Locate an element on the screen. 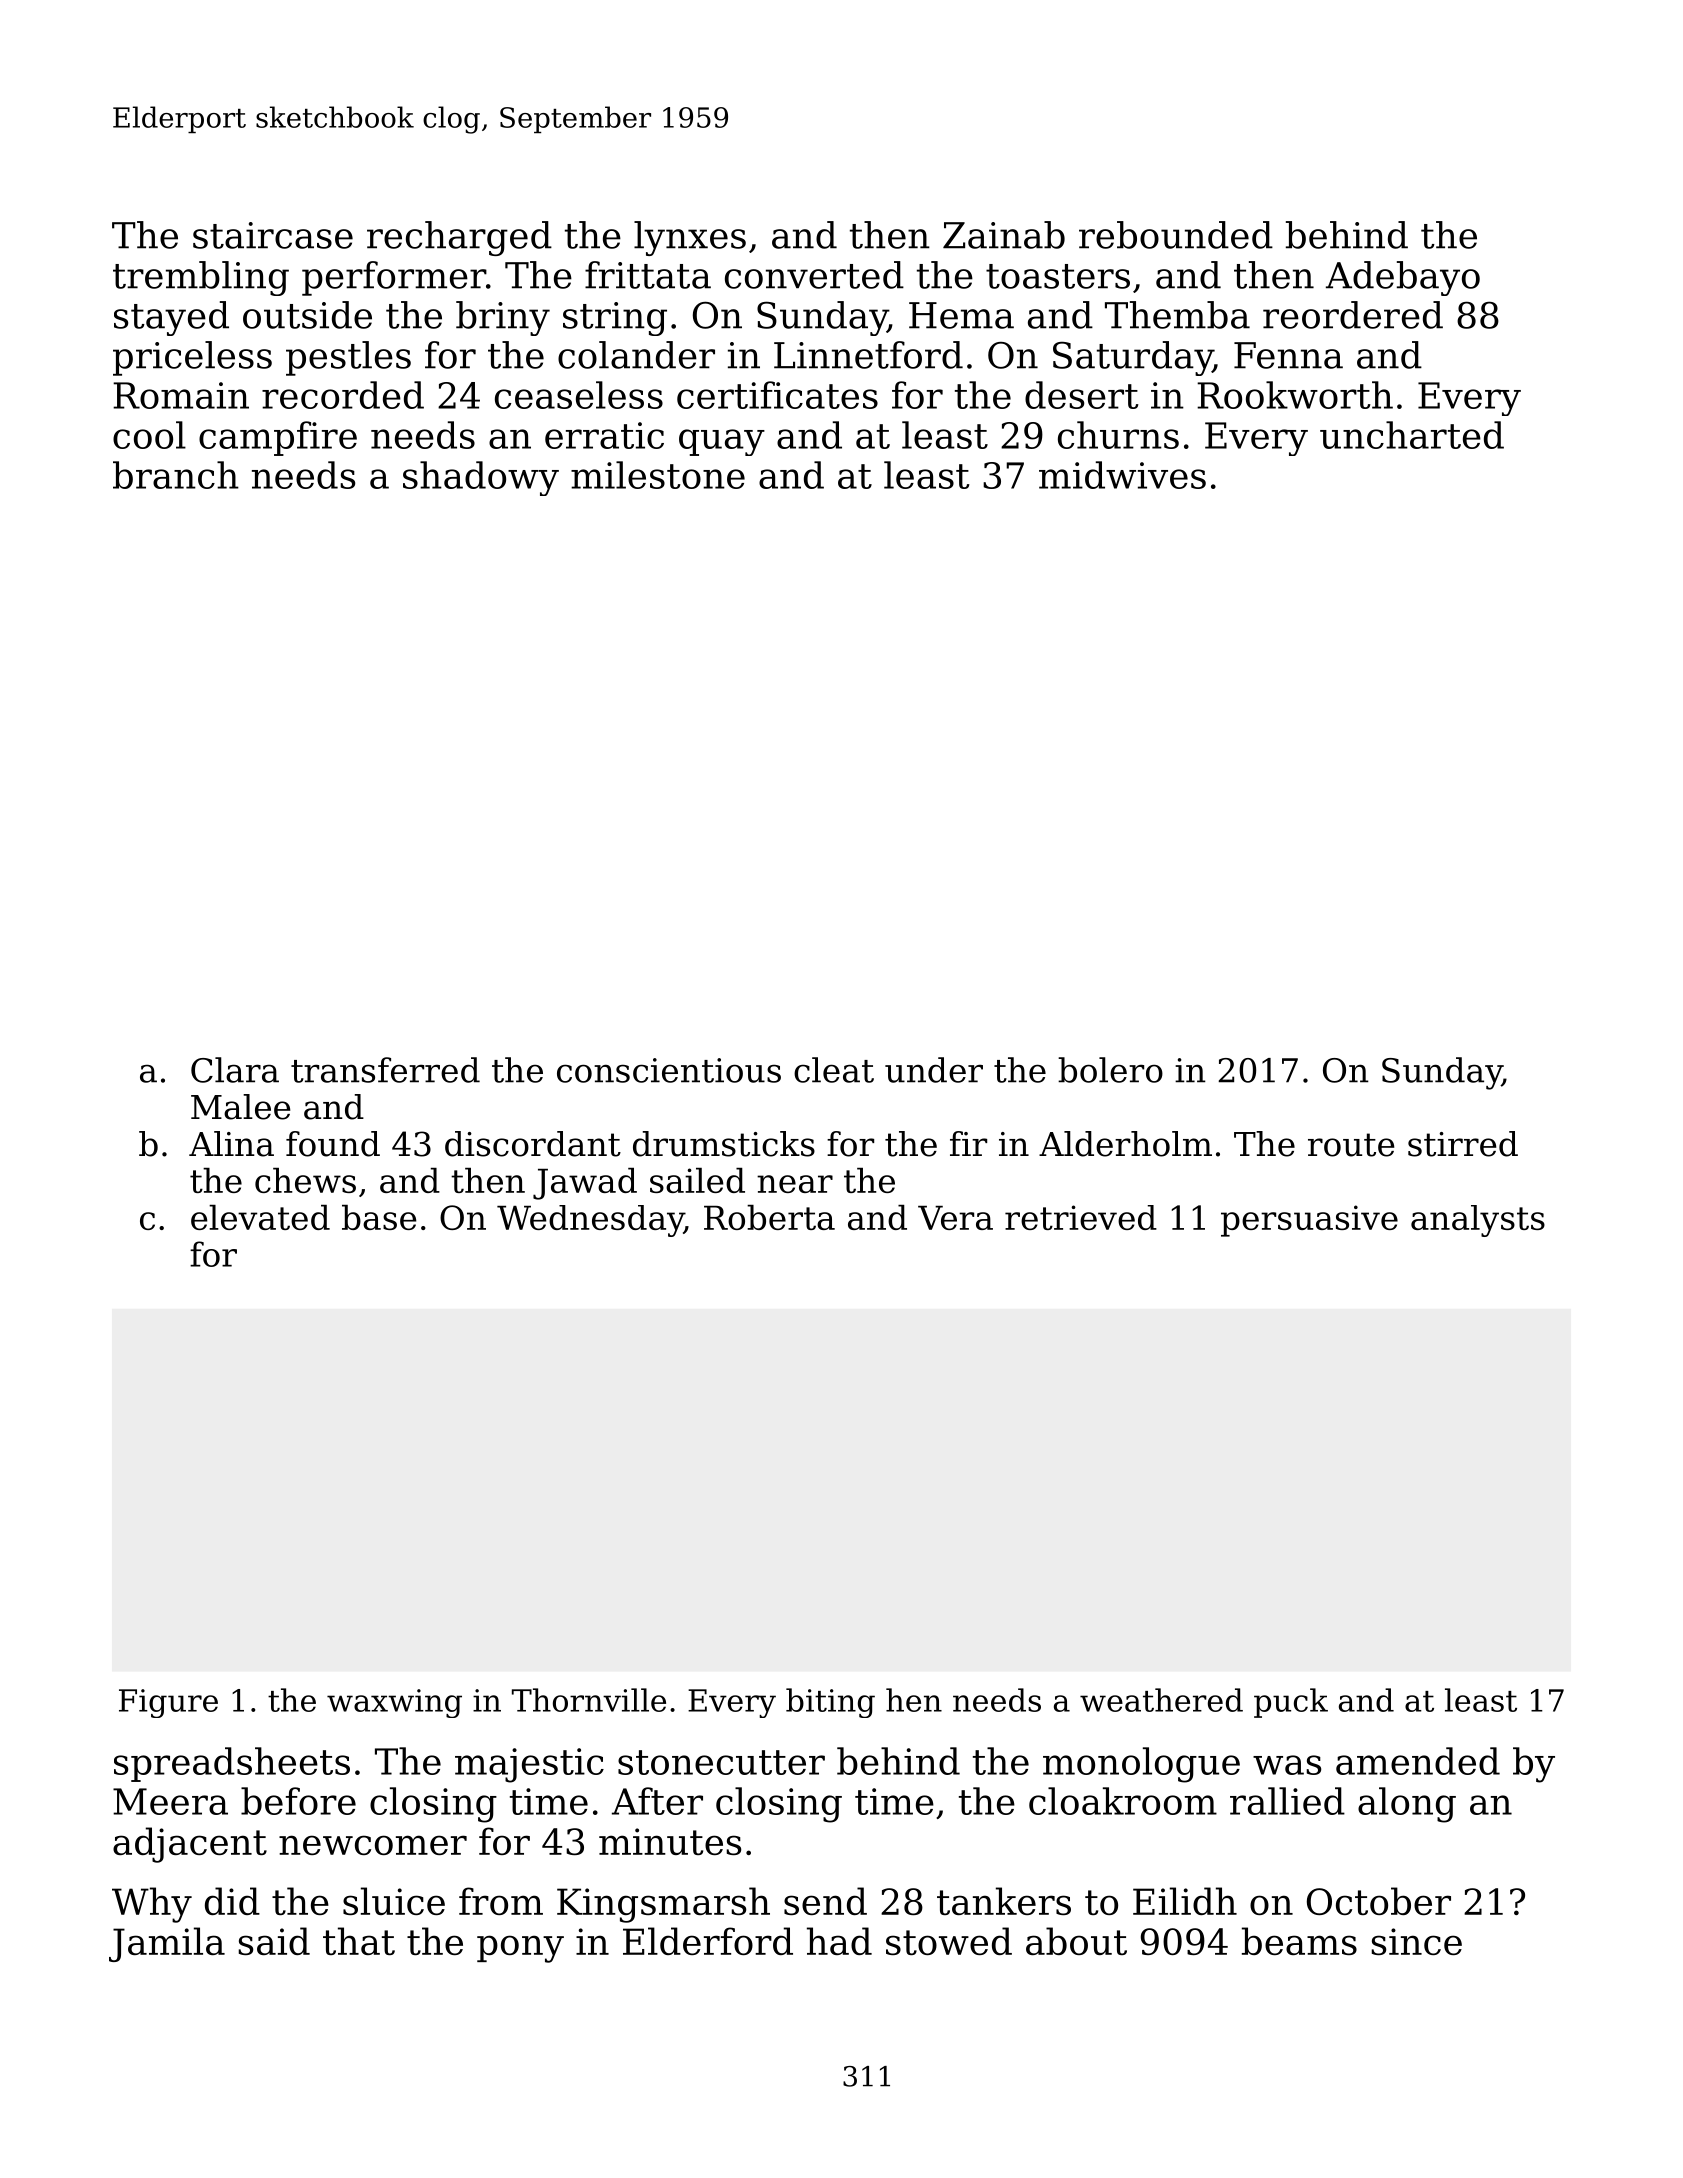 Image resolution: width=1683 pixels, height=2178 pixels. retrieved is located at coordinates (1081, 1217).
